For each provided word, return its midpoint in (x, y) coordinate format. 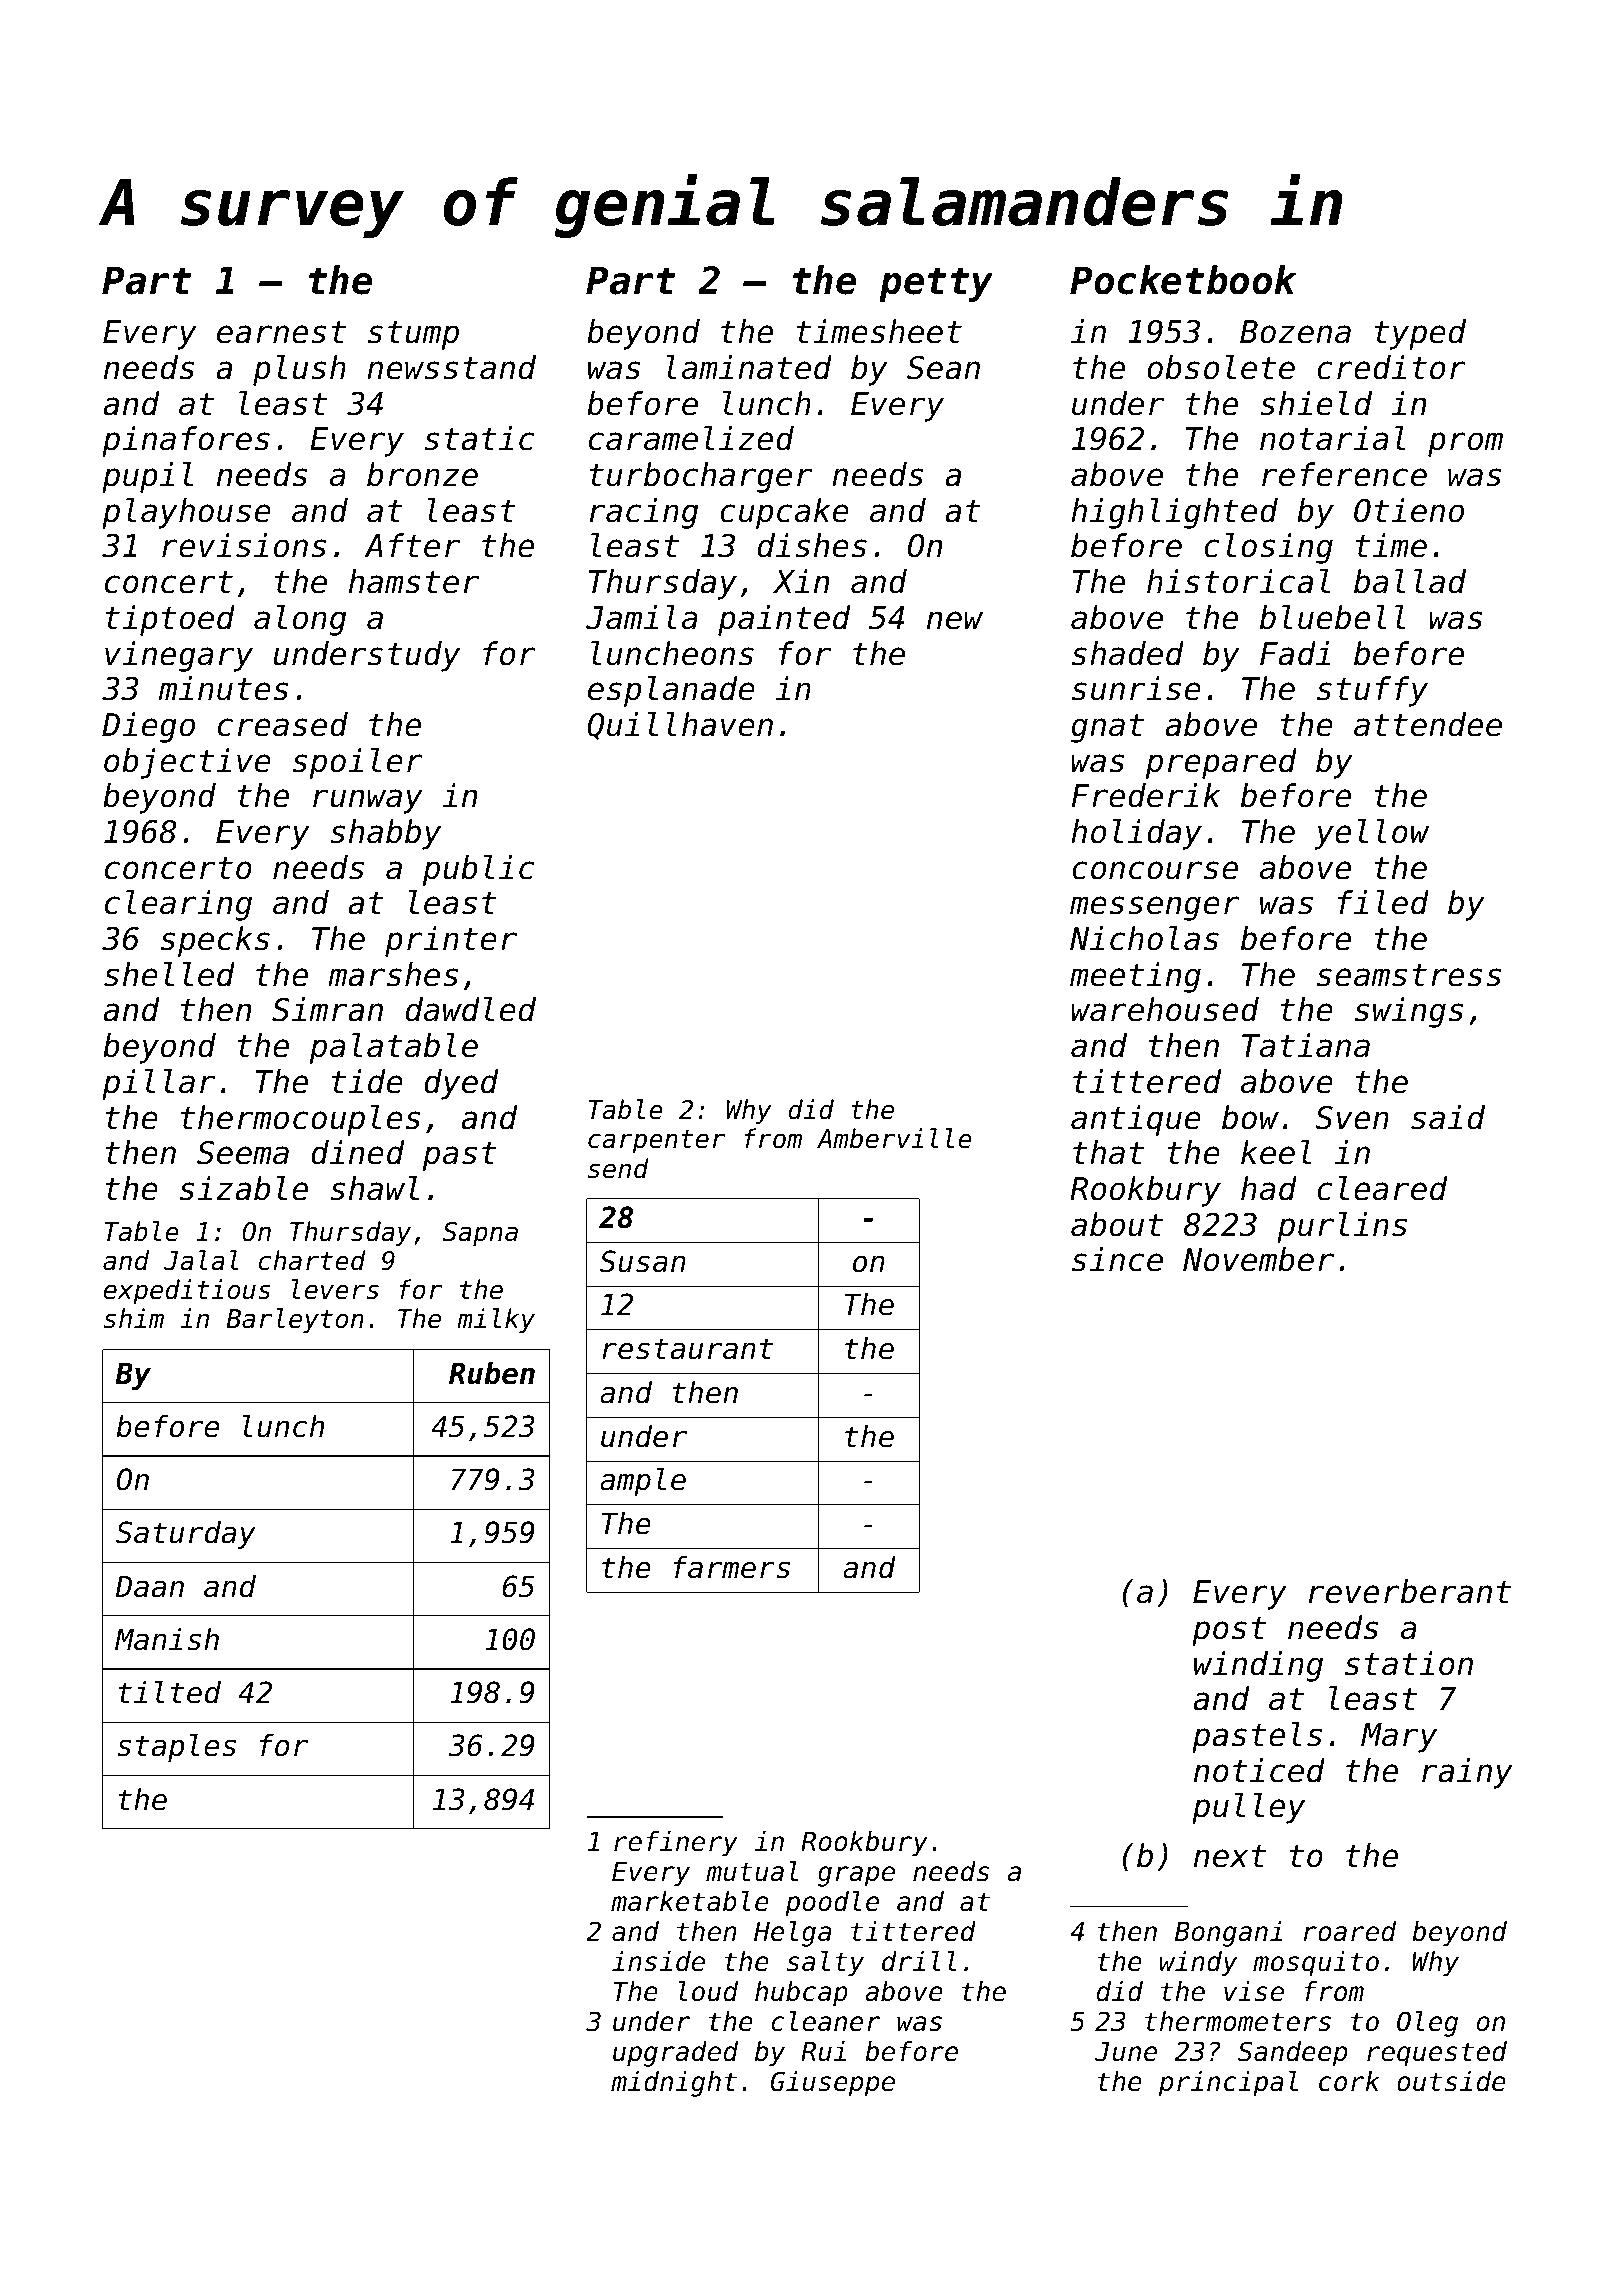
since (1117, 1259)
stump (413, 335)
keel (1276, 1152)
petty (936, 284)
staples (176, 1747)
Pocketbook (1183, 280)
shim (134, 1318)
